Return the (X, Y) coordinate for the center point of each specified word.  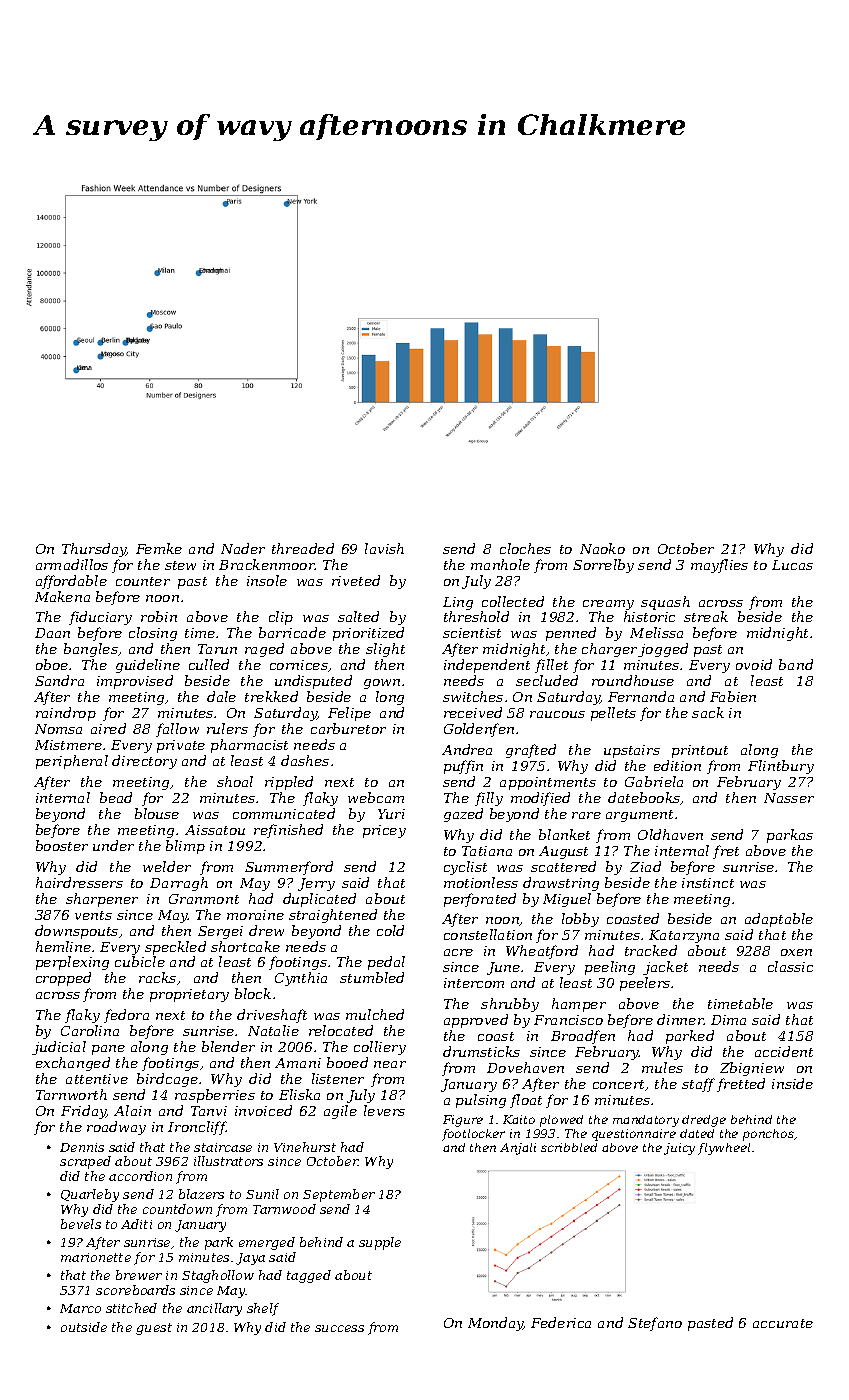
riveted (356, 580)
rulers (227, 728)
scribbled (569, 1147)
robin (159, 616)
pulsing (481, 1101)
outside (84, 1327)
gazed (463, 815)
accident (784, 1051)
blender (228, 1046)
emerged (267, 1243)
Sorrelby (603, 566)
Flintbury (781, 767)
